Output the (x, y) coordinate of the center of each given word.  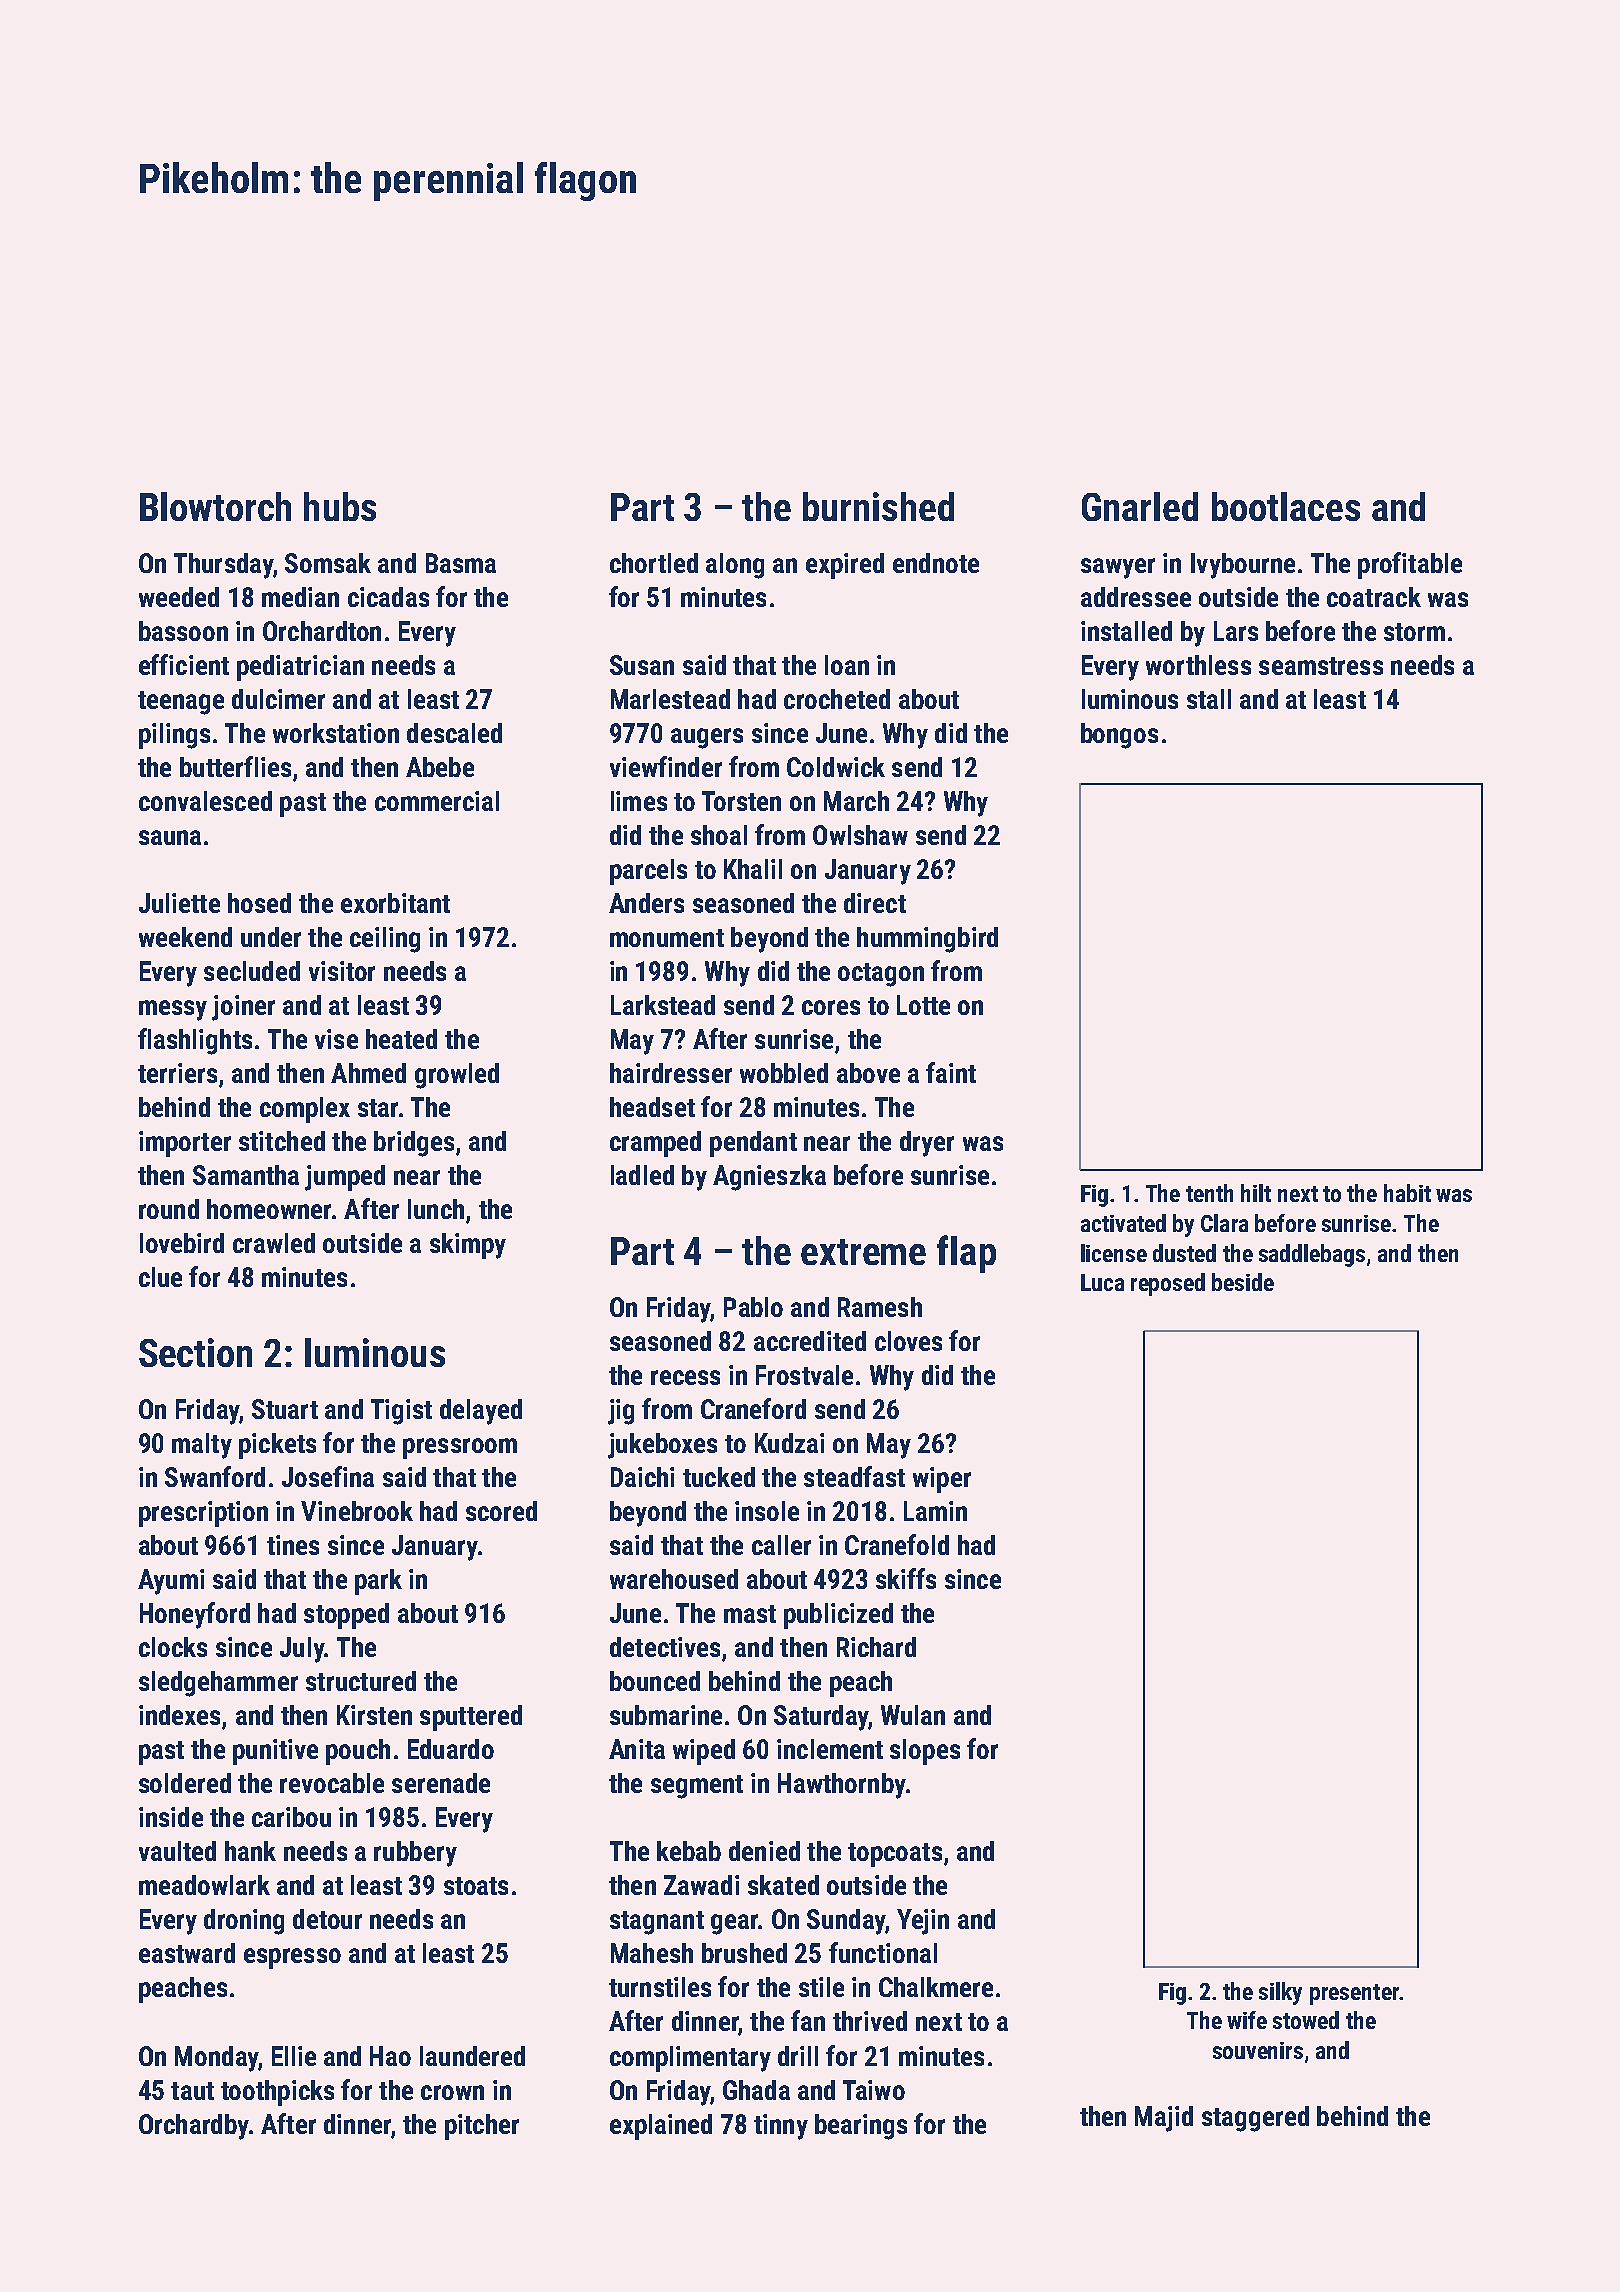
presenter (1354, 1994)
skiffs (906, 1578)
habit (1407, 1193)
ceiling (385, 940)
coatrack (1374, 597)
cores (831, 1007)
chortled (654, 563)
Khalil (753, 869)
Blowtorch (215, 506)
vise (336, 1039)
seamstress (1321, 666)
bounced (655, 1681)
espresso (292, 1958)
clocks (173, 1647)
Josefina (328, 1476)
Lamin (935, 1511)
